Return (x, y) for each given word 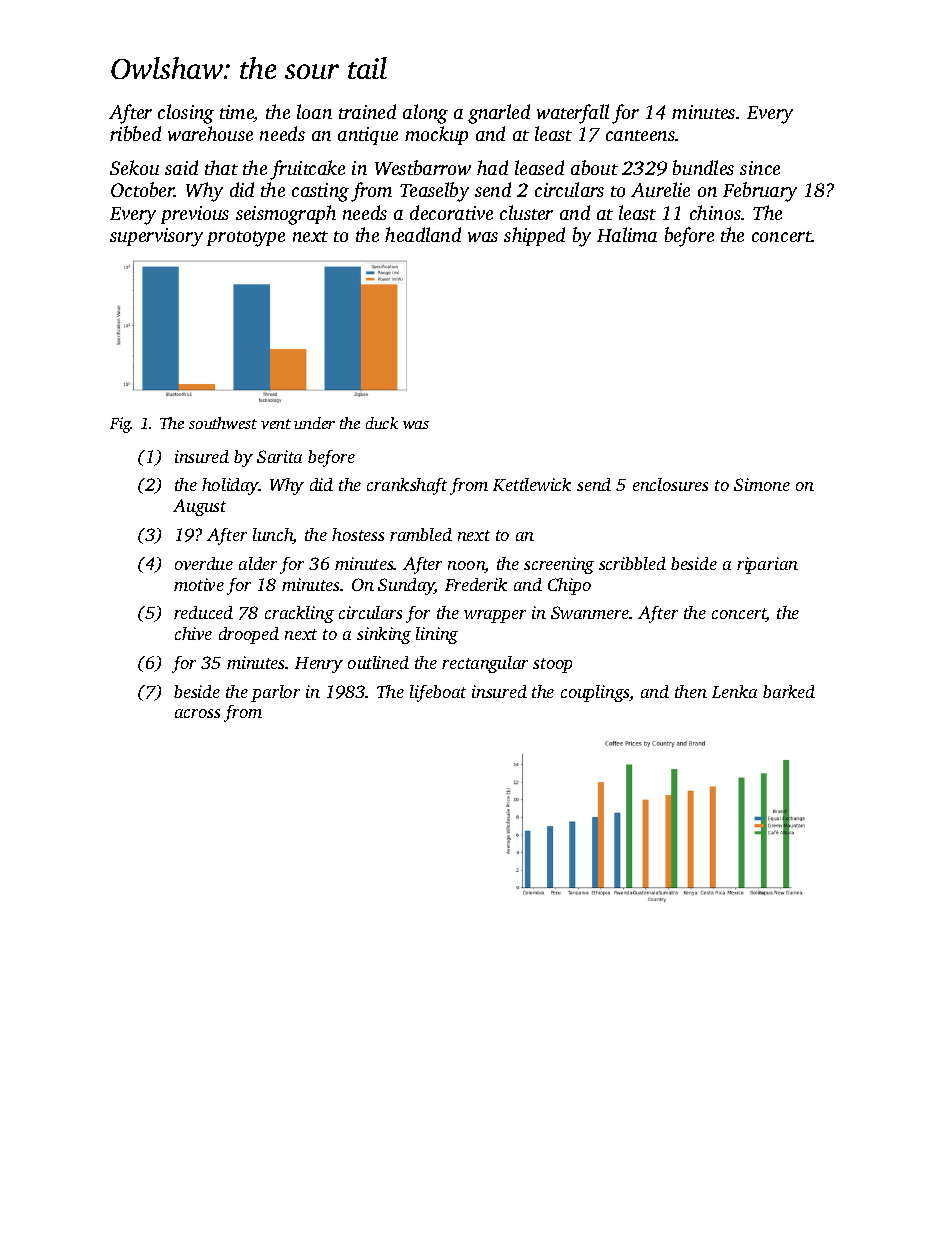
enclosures (670, 484)
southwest (223, 423)
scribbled (632, 563)
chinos (715, 212)
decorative (451, 212)
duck (382, 423)
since (760, 168)
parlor (275, 693)
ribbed (135, 133)
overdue (204, 563)
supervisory (156, 237)
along (425, 114)
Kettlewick (532, 484)
